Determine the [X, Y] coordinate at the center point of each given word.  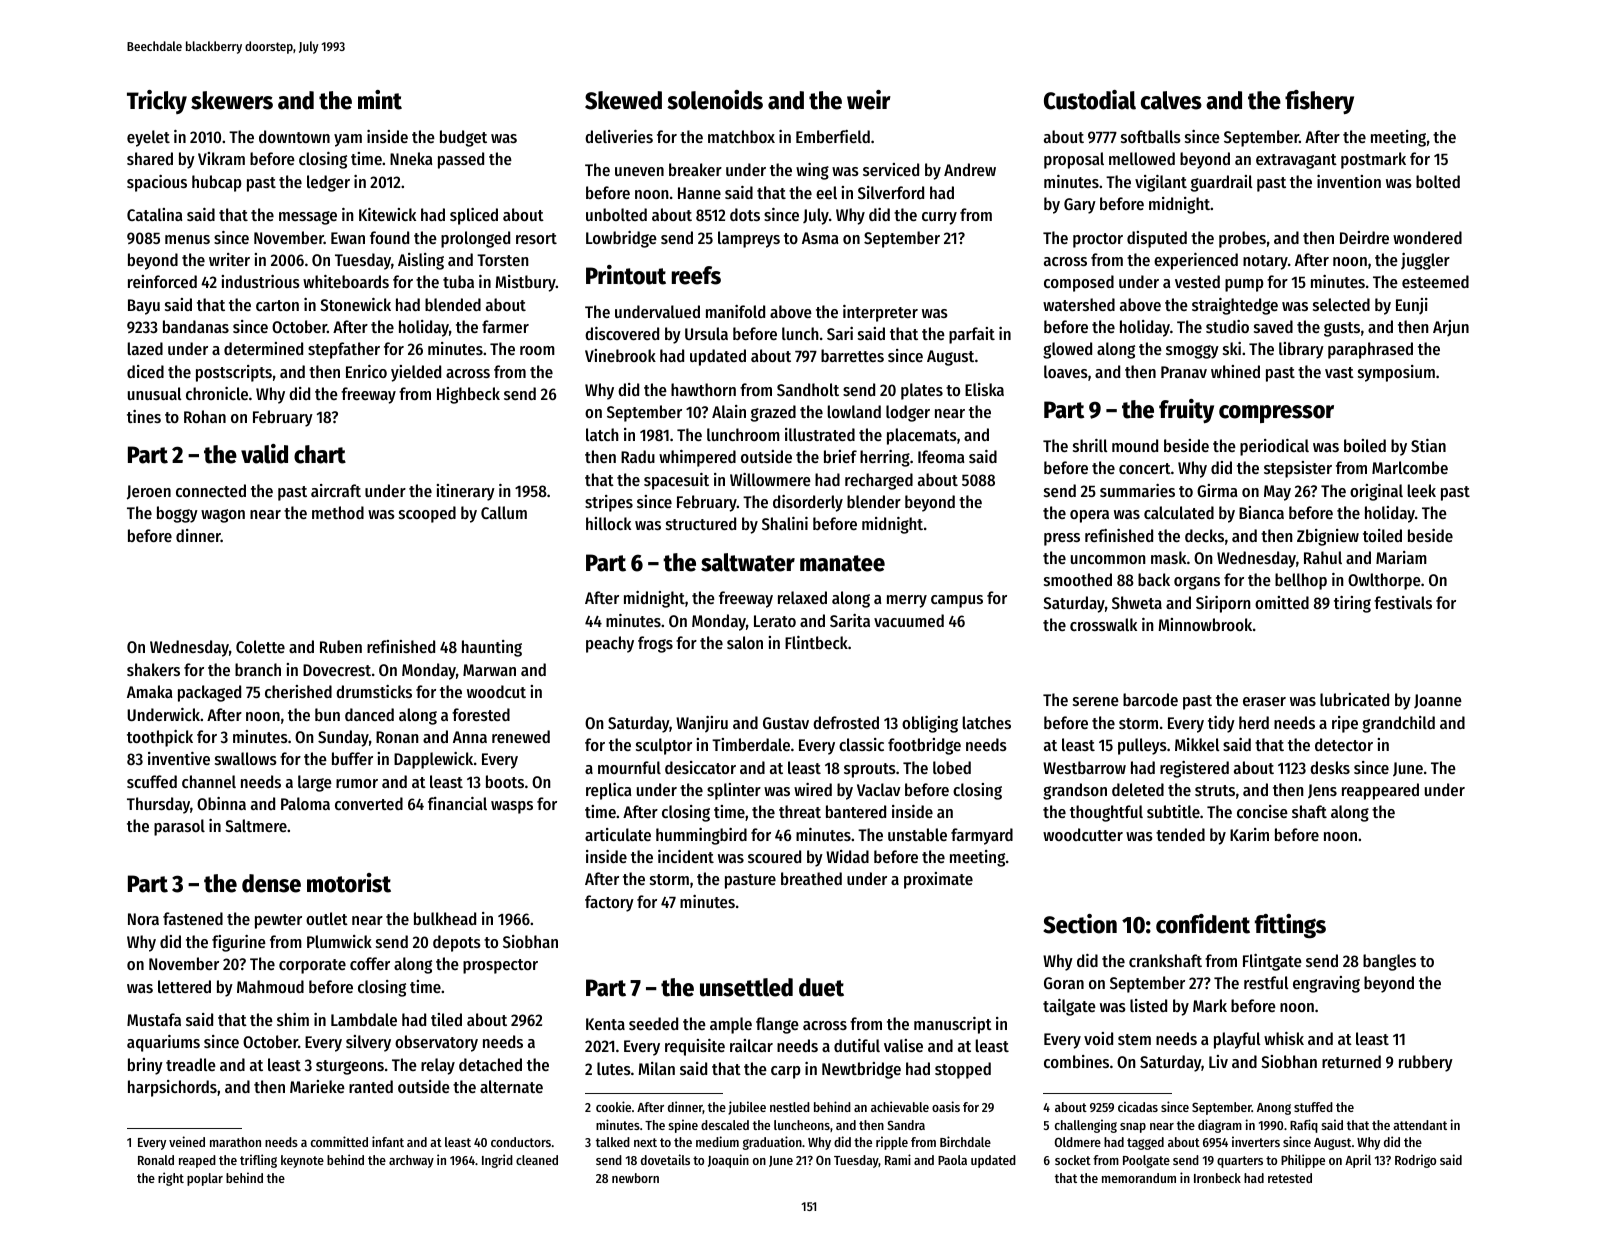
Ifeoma [941, 456]
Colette [260, 646]
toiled [1382, 535]
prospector [500, 966]
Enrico [366, 371]
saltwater [748, 562]
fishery [1319, 102]
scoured [774, 856]
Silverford [891, 192]
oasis [946, 1106]
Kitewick [387, 214]
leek [1422, 490]
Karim [1249, 834]
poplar [205, 1179]
